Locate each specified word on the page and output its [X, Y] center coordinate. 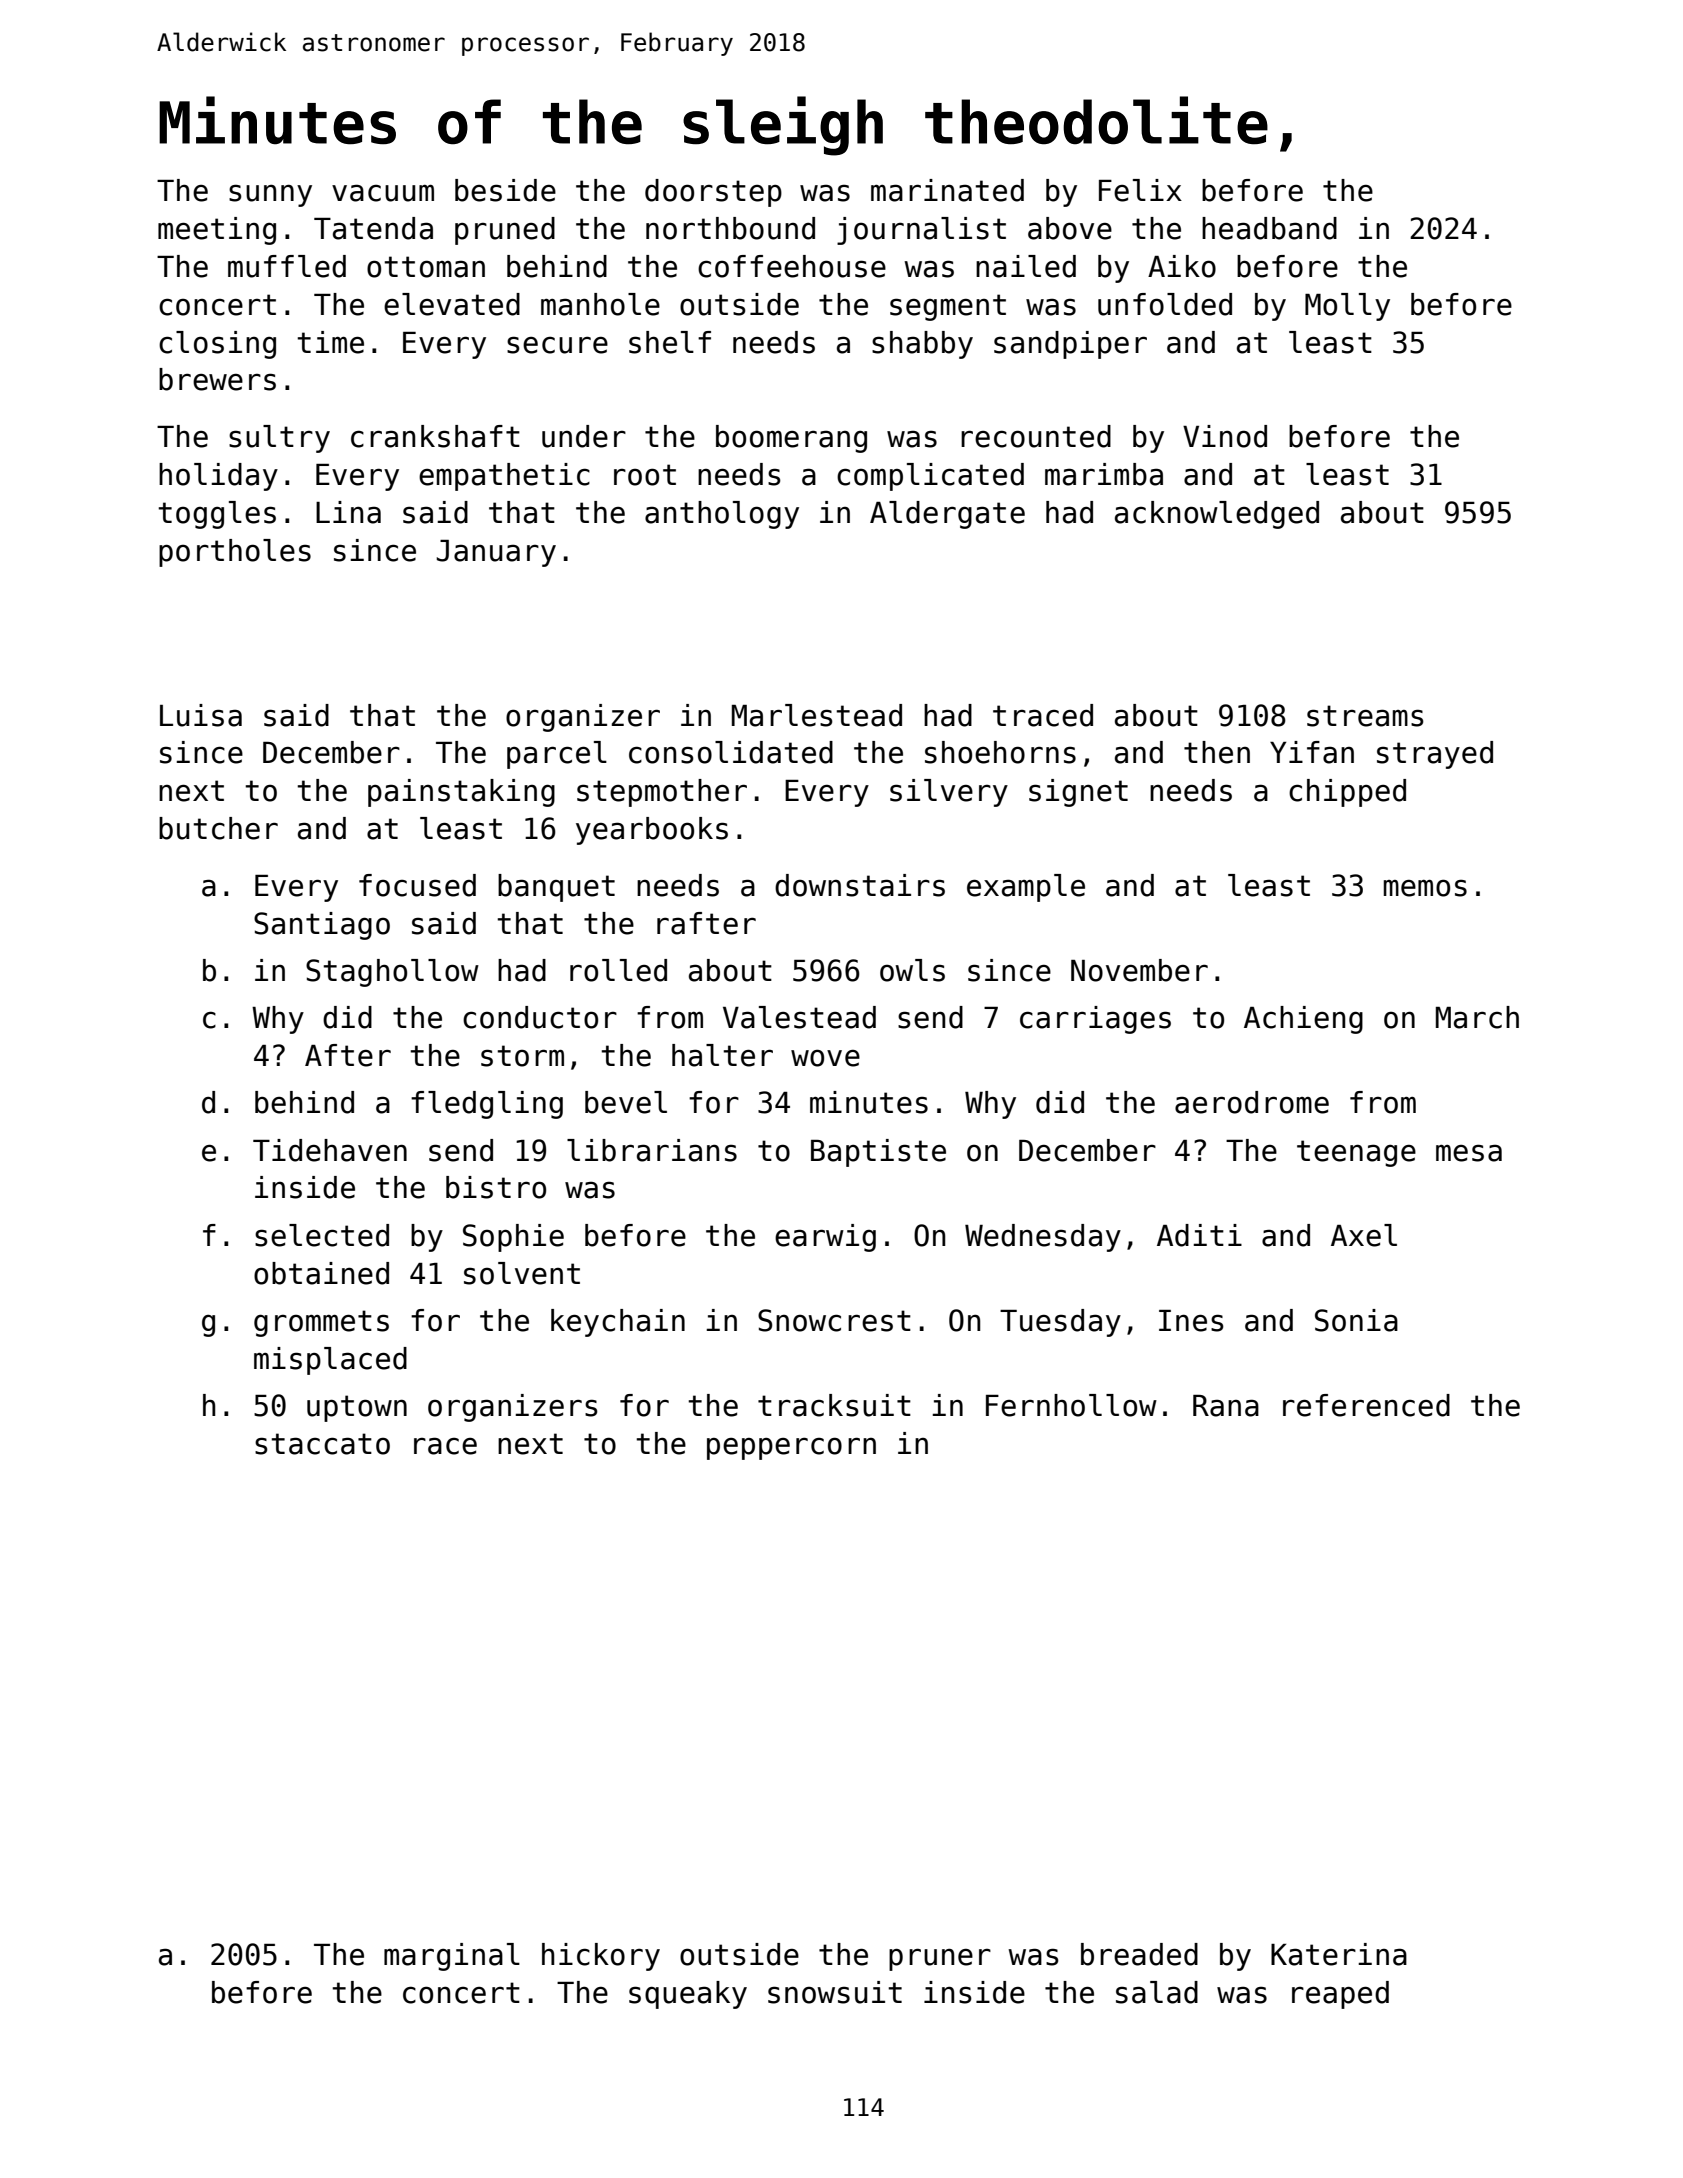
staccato [322, 1444]
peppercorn [791, 1448]
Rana [1226, 1406]
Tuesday [1060, 1323]
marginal [452, 1957]
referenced [1366, 1405]
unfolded [1165, 304]
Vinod [1225, 436]
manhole [600, 304]
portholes [235, 553]
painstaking [461, 793]
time [330, 342]
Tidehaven [330, 1150]
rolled [618, 970]
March [1477, 1017]
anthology [722, 515]
